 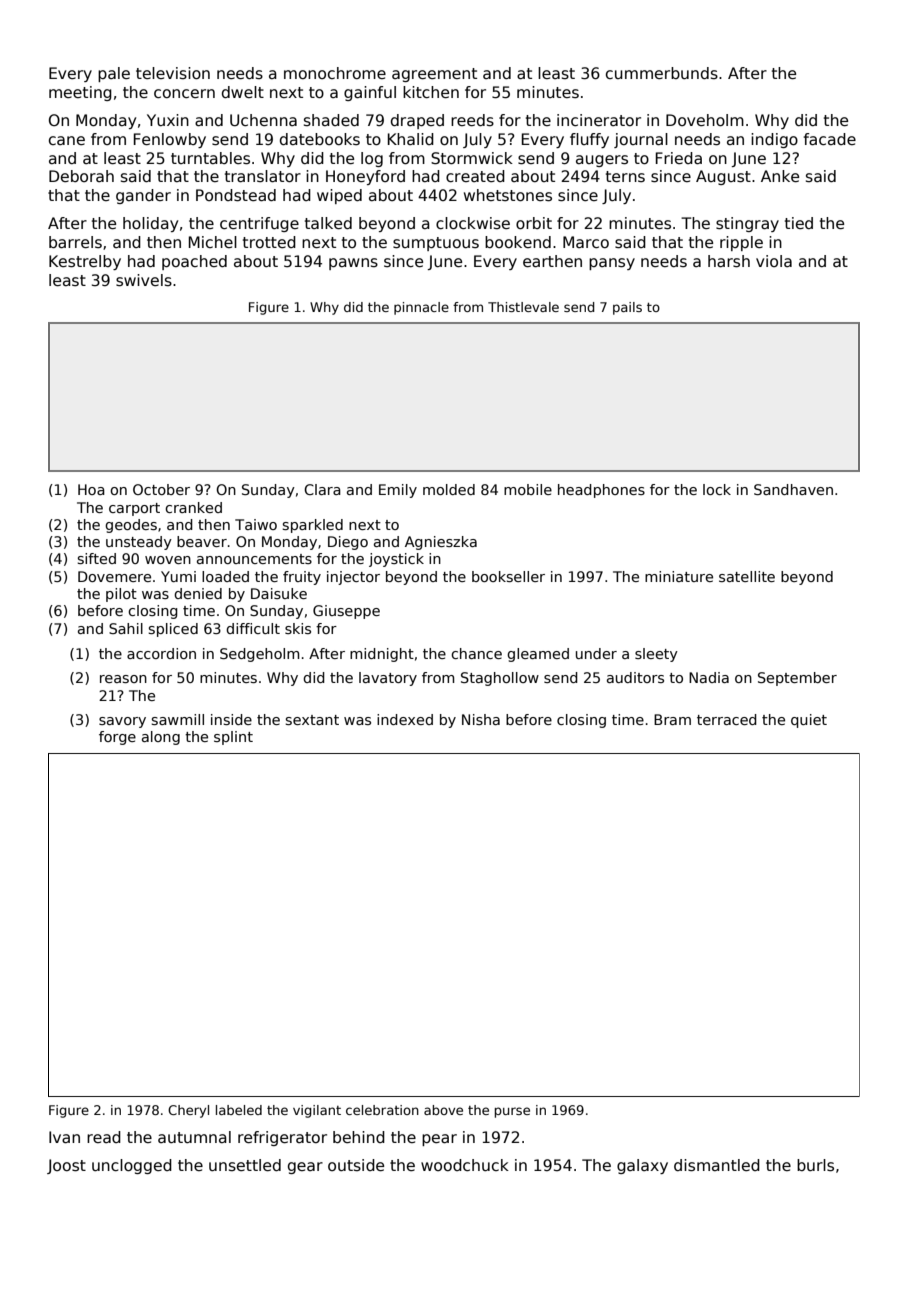 What do you see at coordinates (382, 1110) in the screenshot?
I see `celebration` at bounding box center [382, 1110].
